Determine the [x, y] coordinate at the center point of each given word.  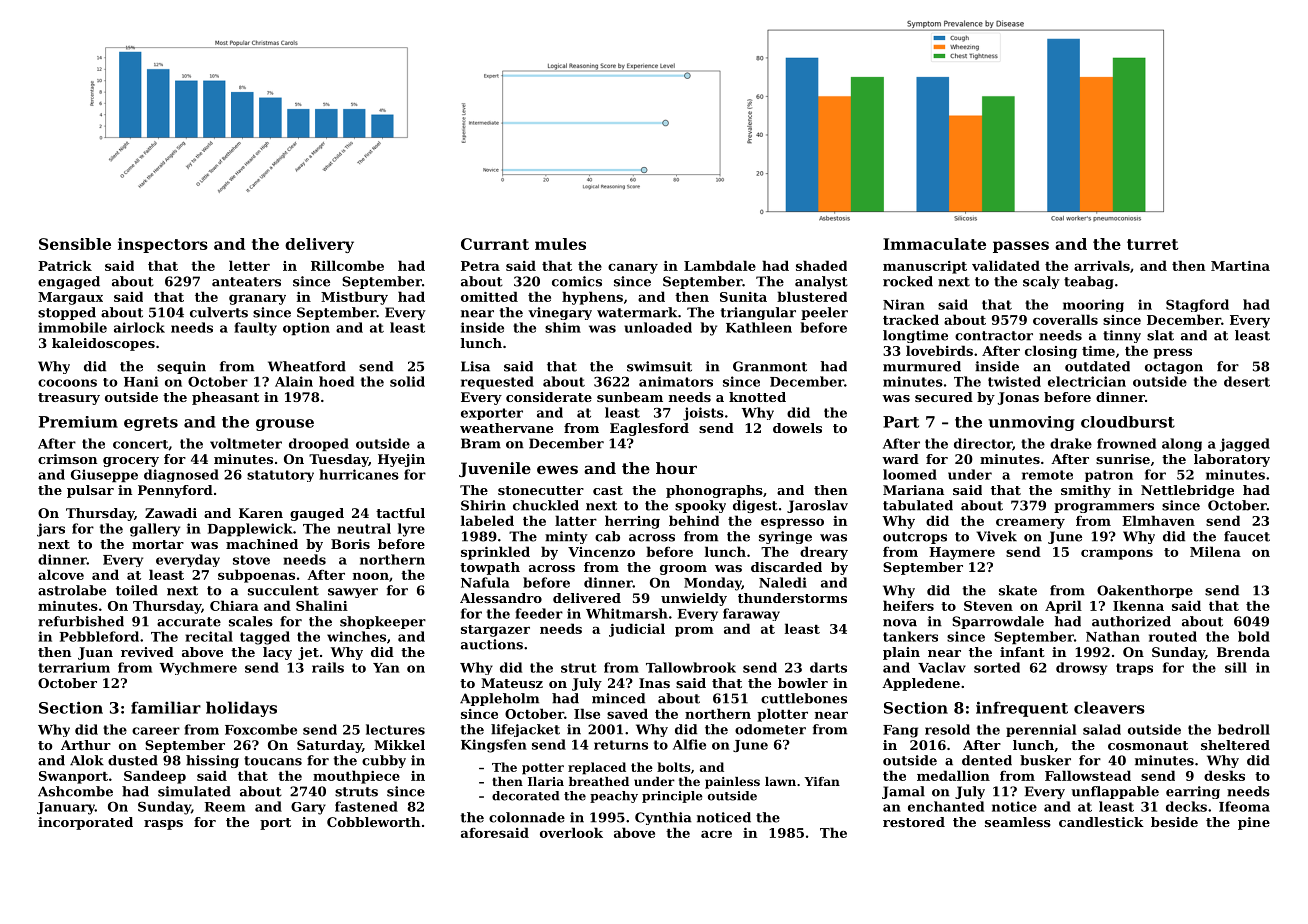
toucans [273, 761]
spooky [700, 506]
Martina [1240, 266]
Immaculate [934, 244]
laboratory [1232, 460]
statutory [280, 476]
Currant [495, 244]
